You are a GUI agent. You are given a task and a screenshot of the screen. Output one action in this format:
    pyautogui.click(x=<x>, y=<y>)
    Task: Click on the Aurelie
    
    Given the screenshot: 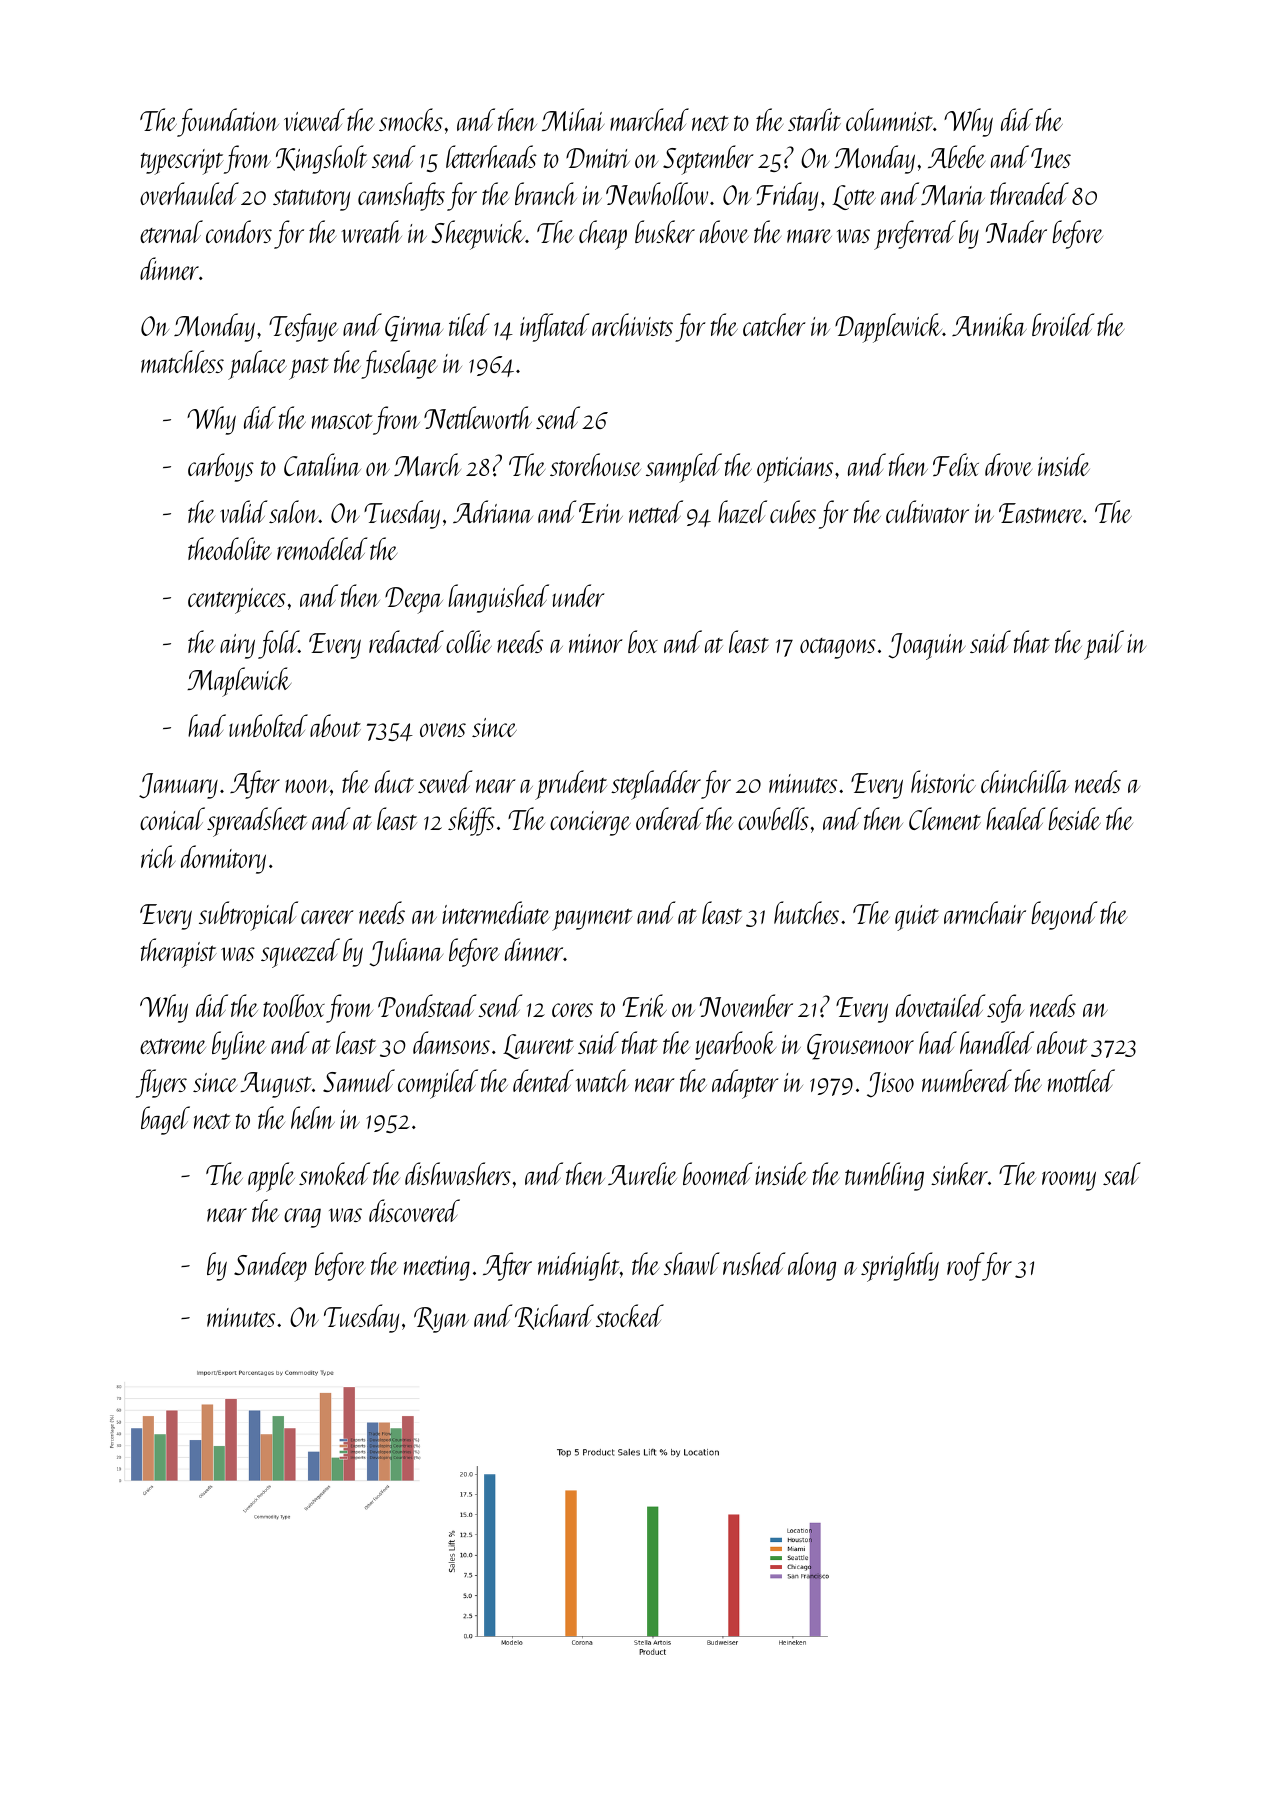 What is the action you would take?
    pyautogui.click(x=642, y=1173)
